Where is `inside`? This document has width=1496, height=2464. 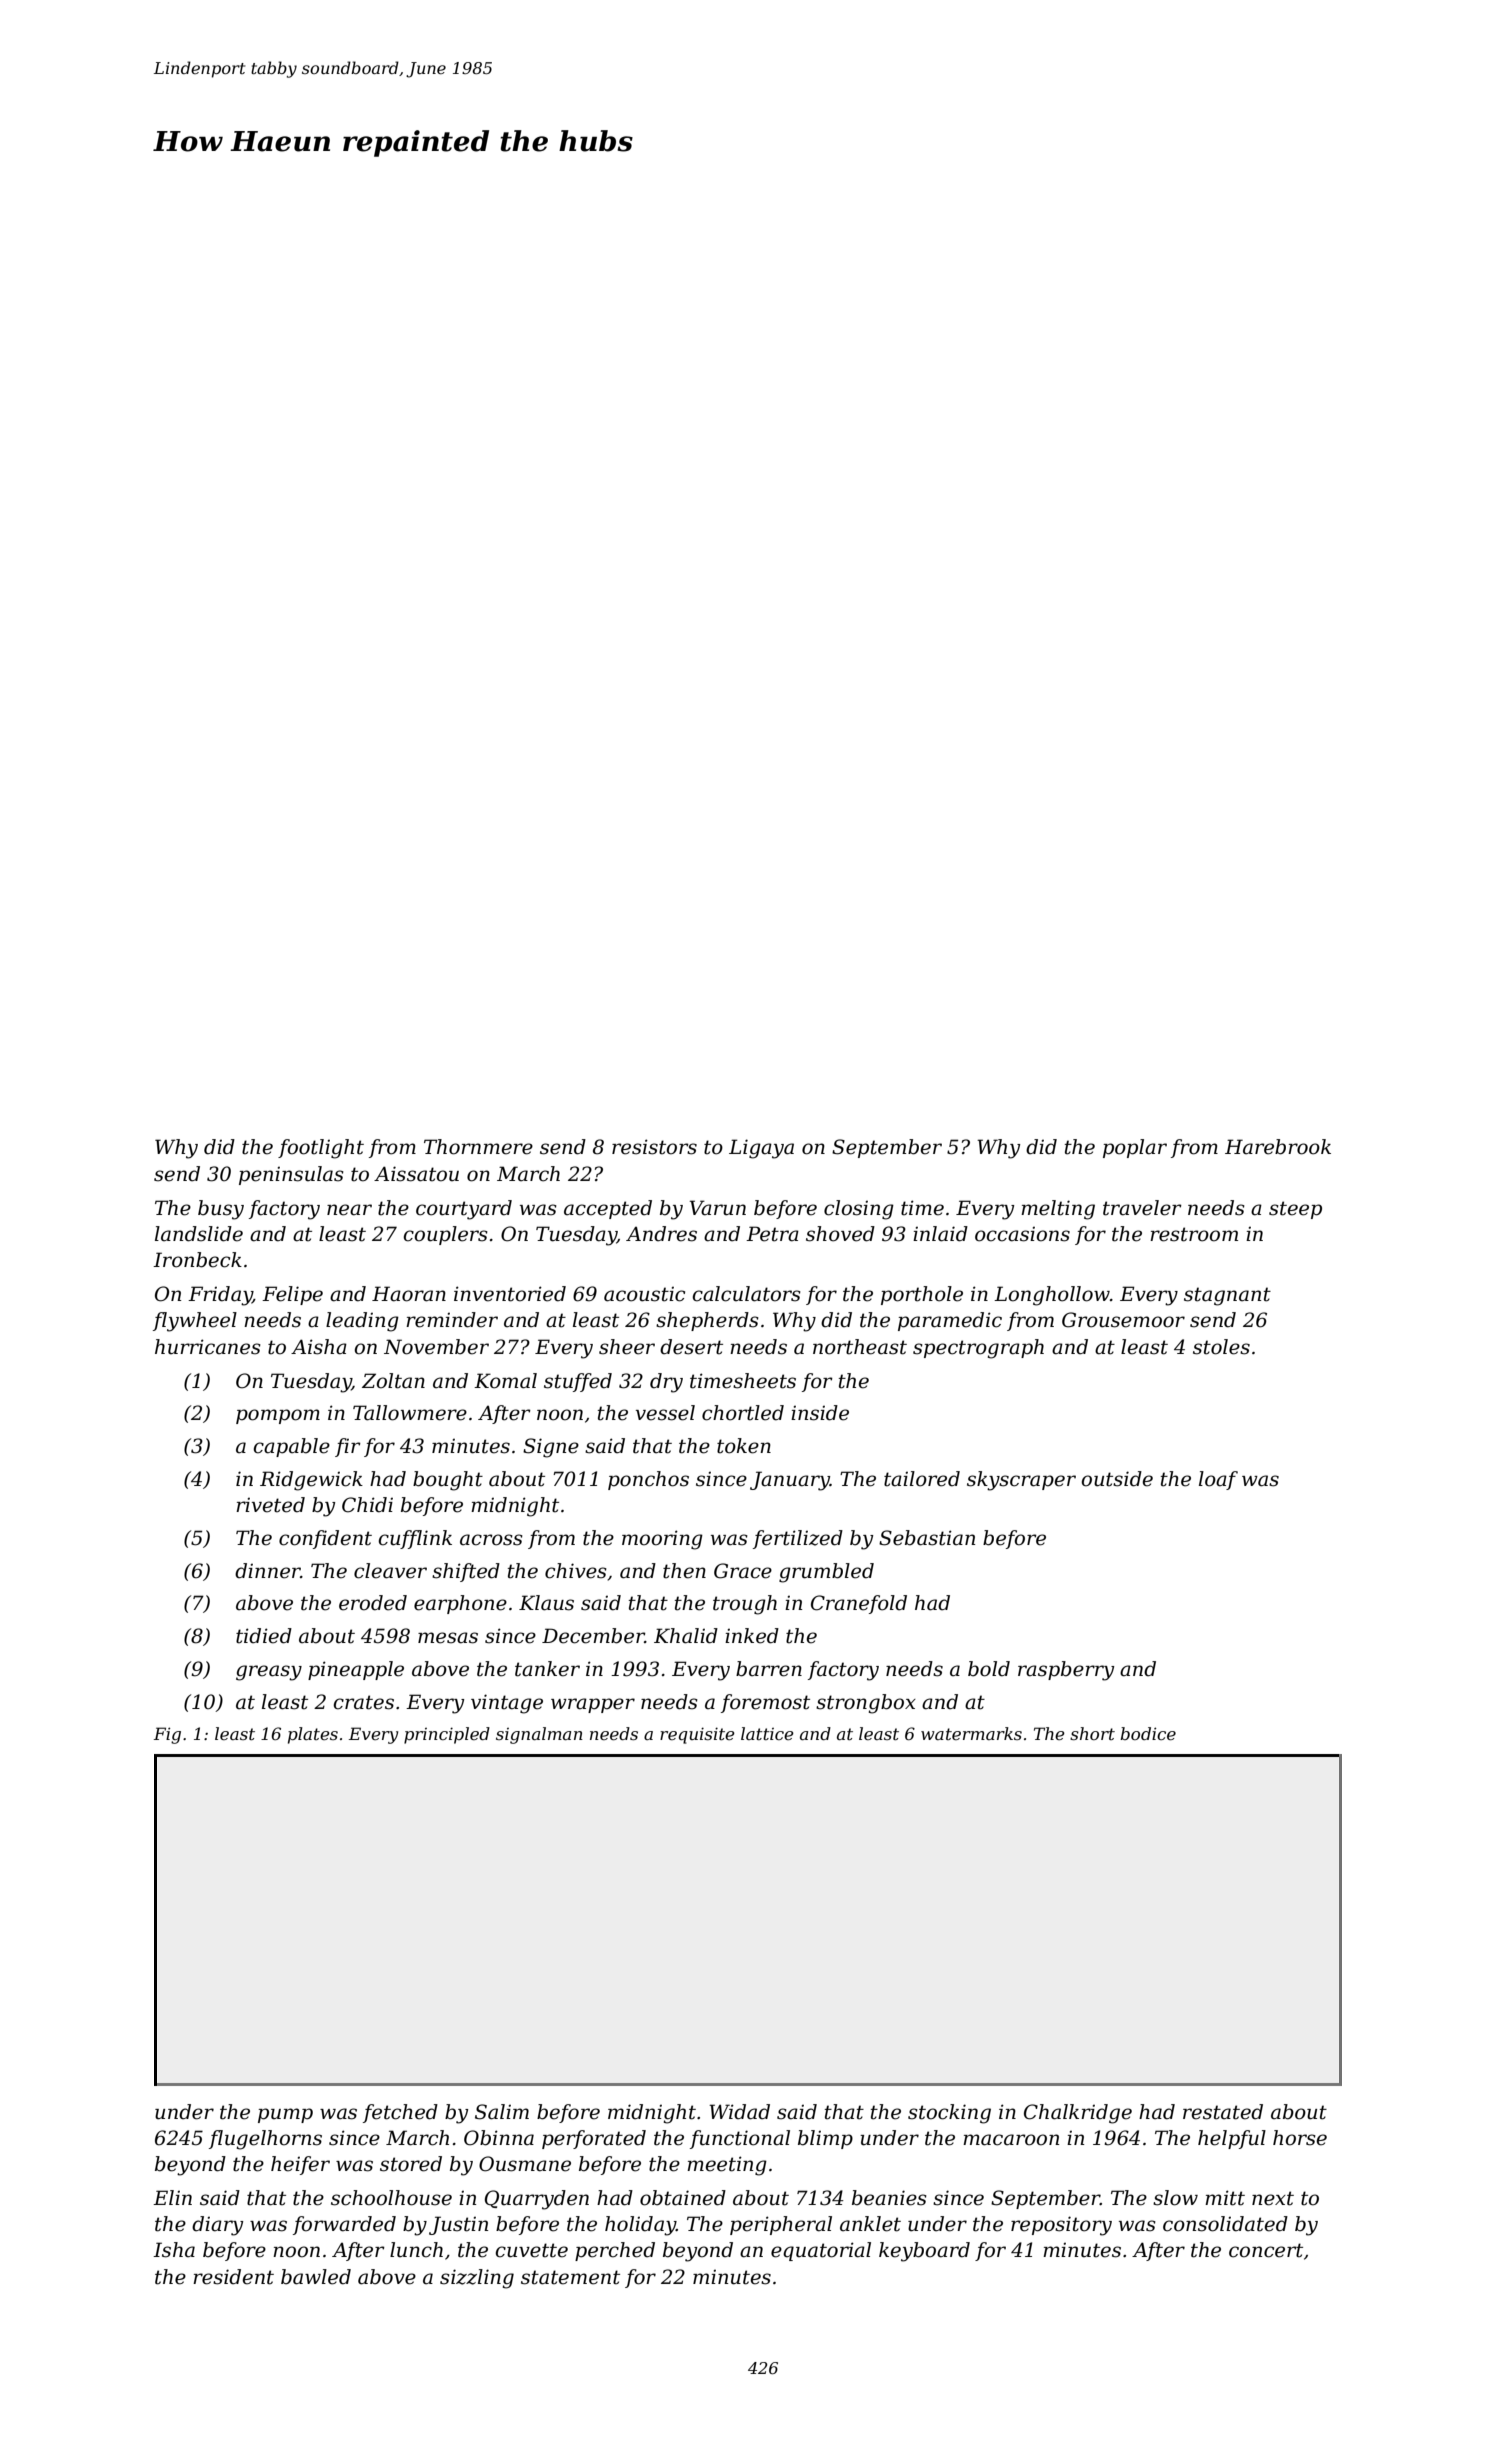 inside is located at coordinates (820, 1413).
